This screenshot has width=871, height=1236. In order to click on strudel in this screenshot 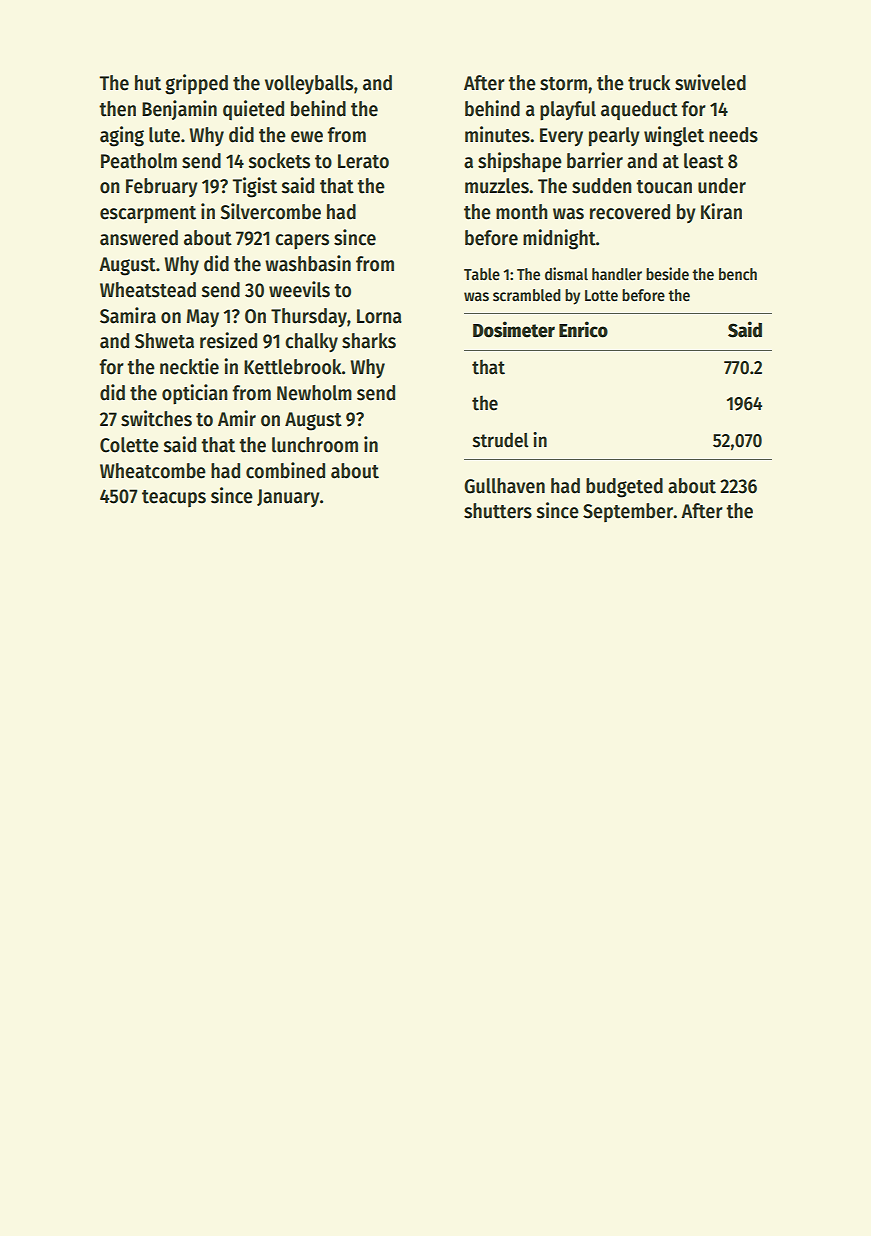, I will do `click(501, 440)`.
